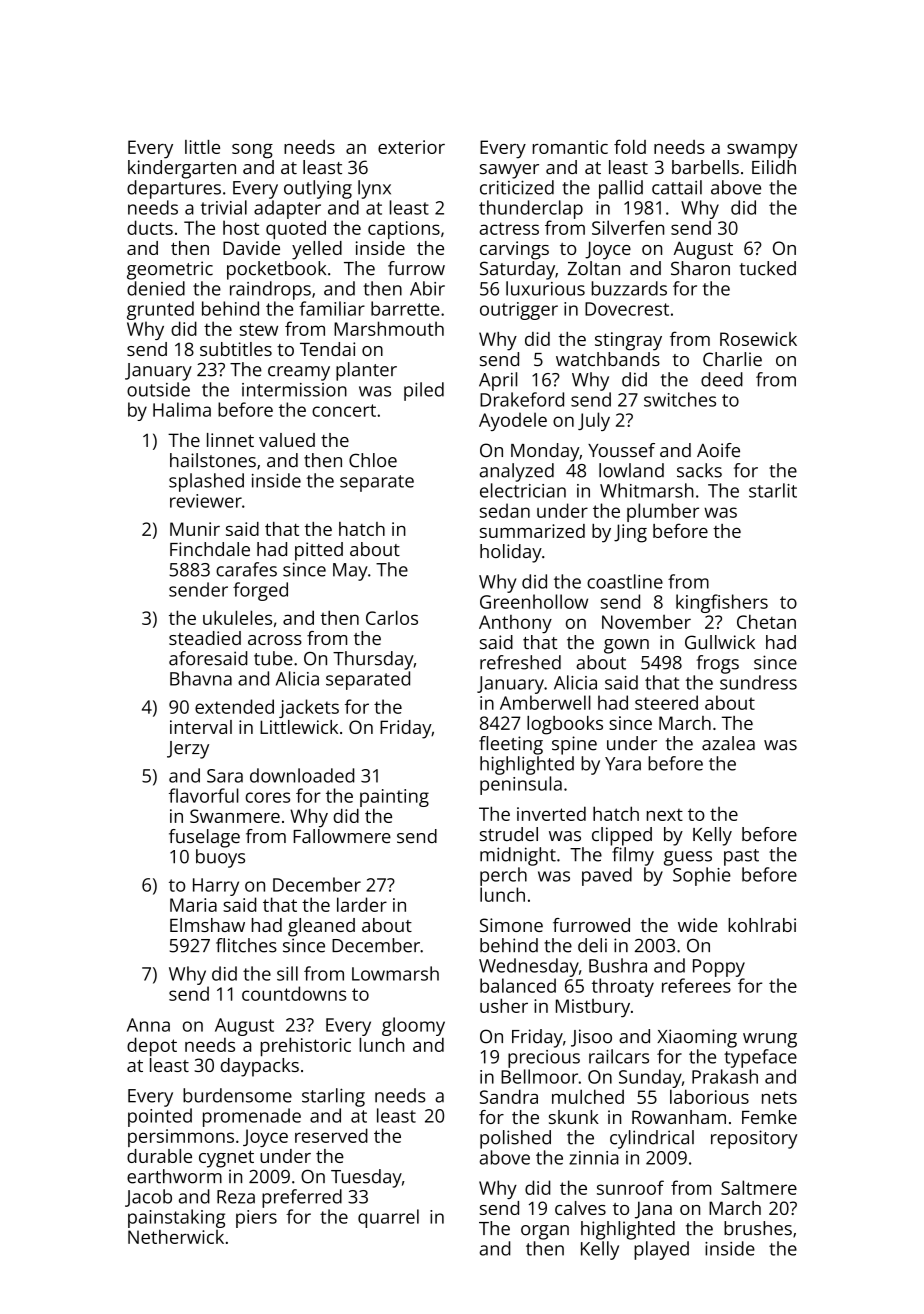  Describe the element at coordinates (754, 1139) in the page. I see `repository` at that location.
